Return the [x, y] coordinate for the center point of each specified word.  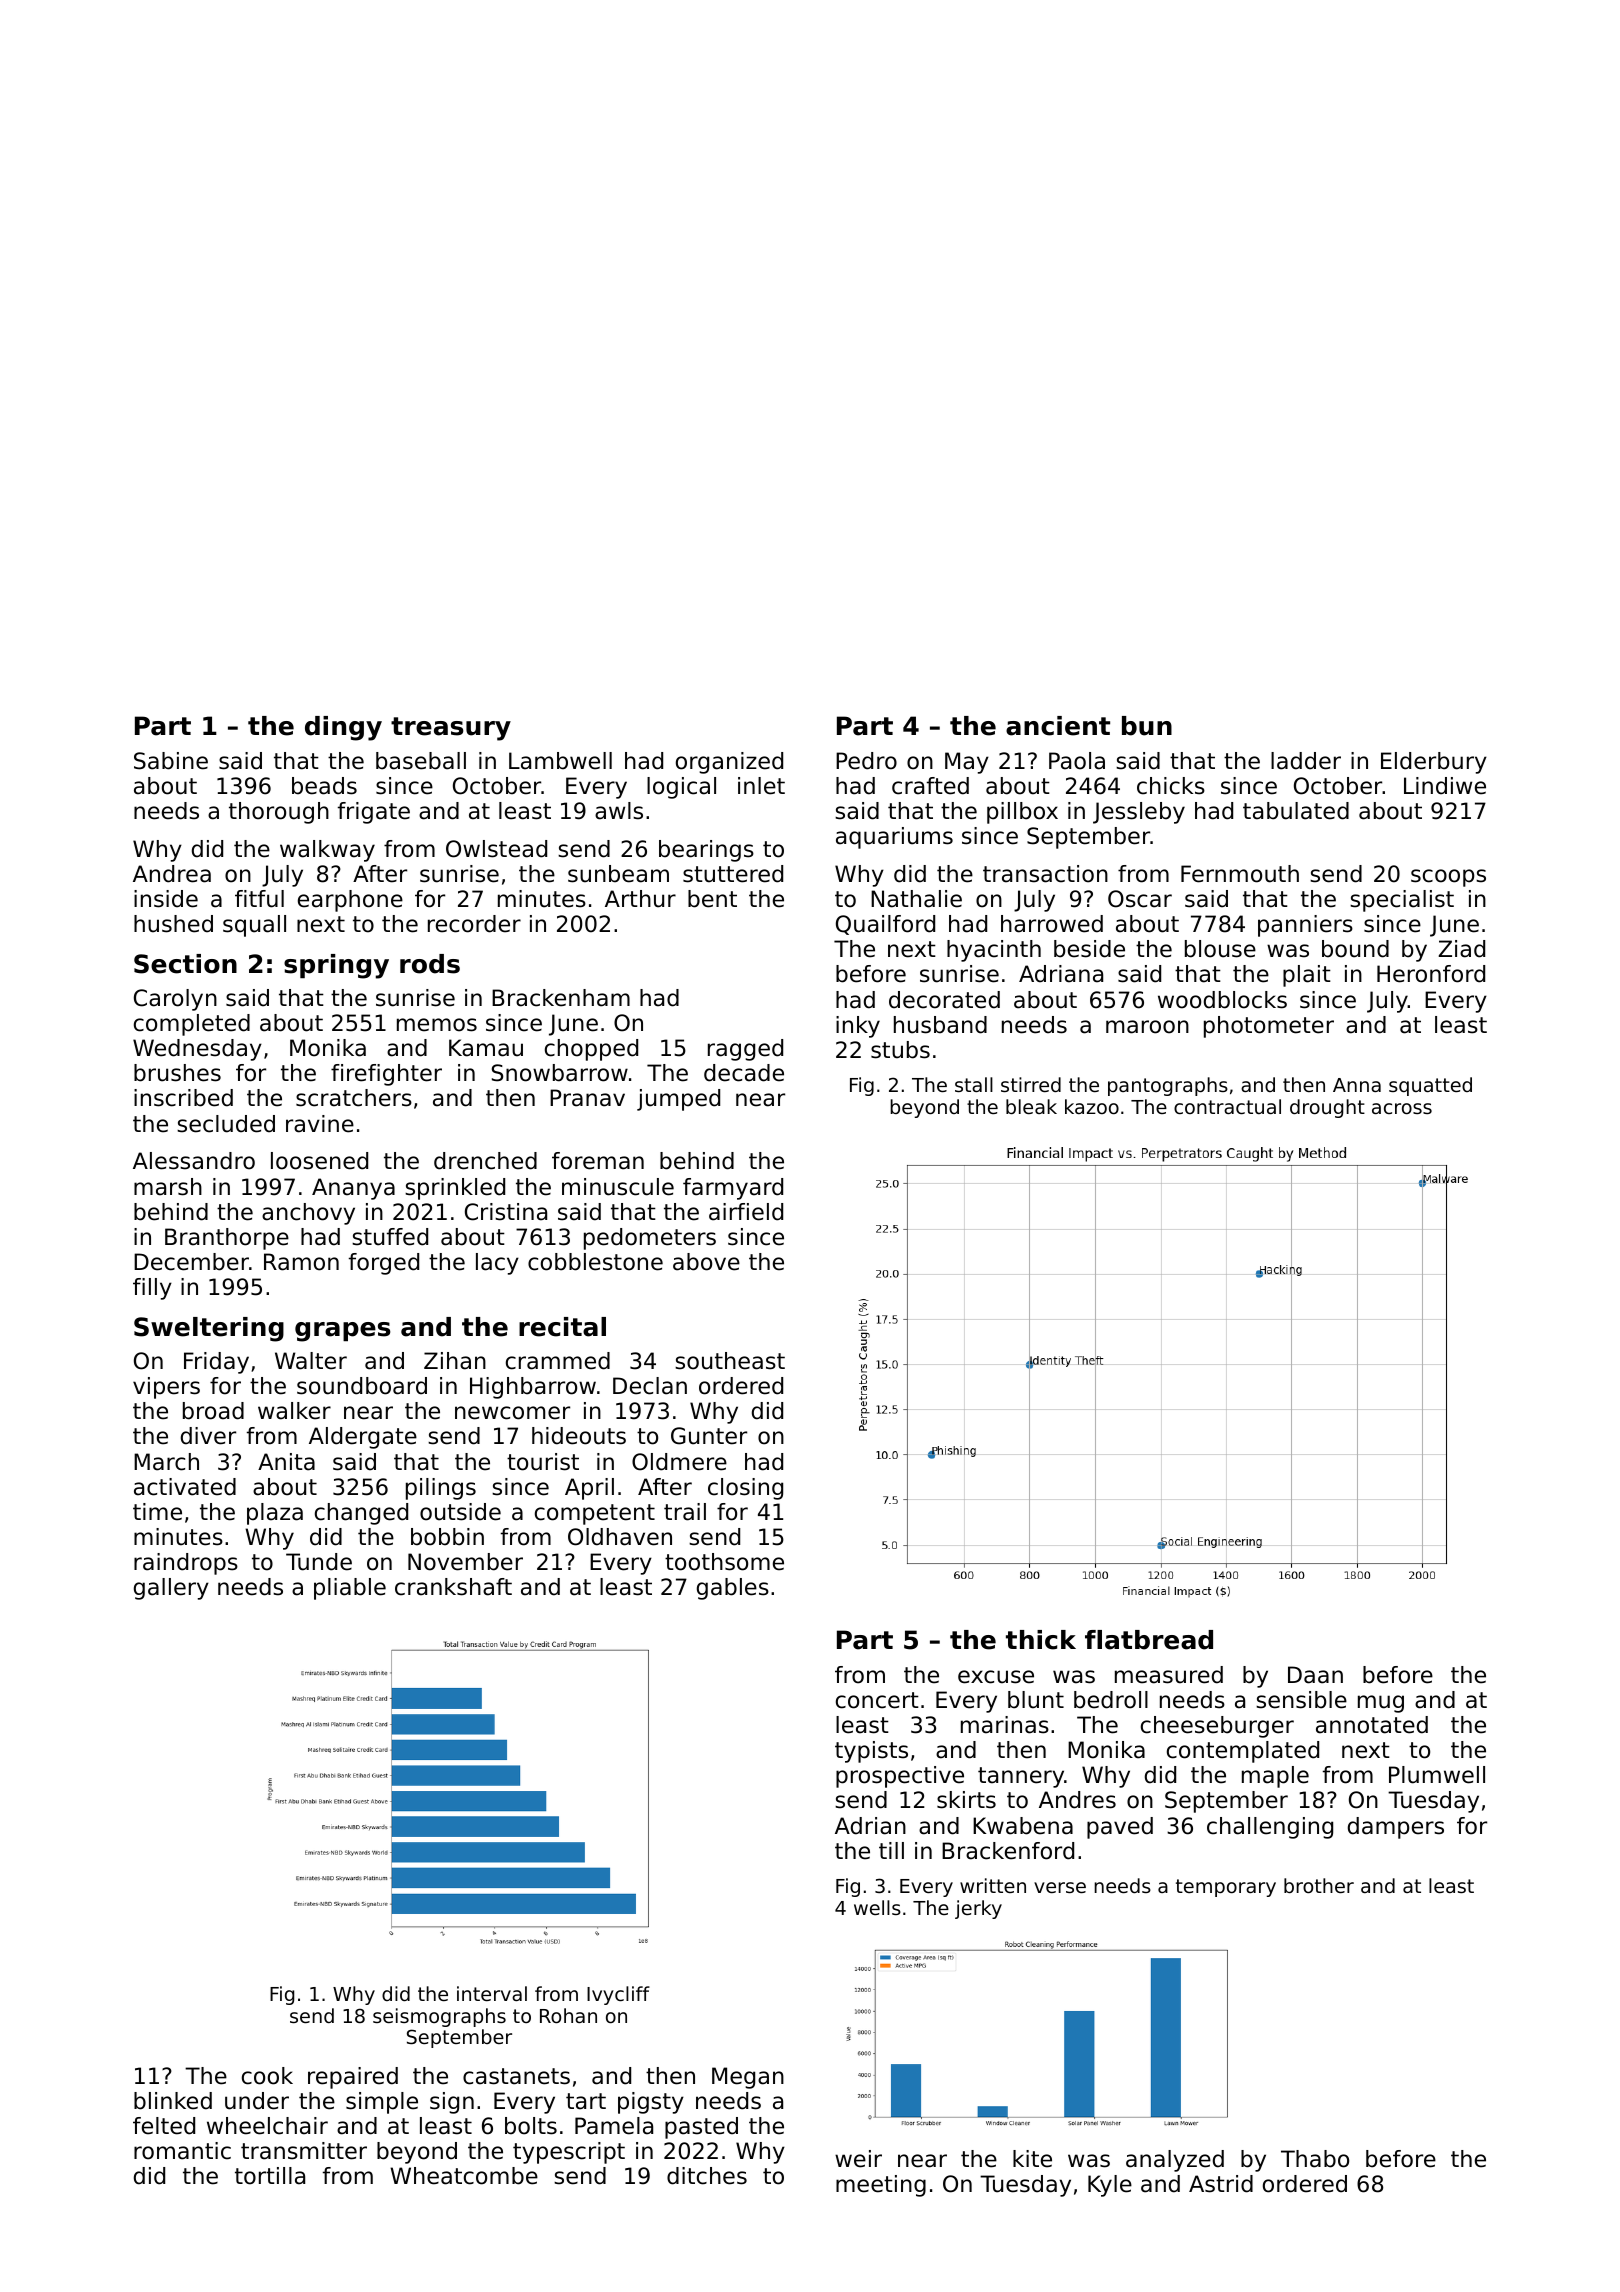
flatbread [1149, 1640]
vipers [166, 1388]
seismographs [439, 2017]
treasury [451, 729]
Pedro [866, 761]
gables [733, 1589]
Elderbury [1434, 763]
